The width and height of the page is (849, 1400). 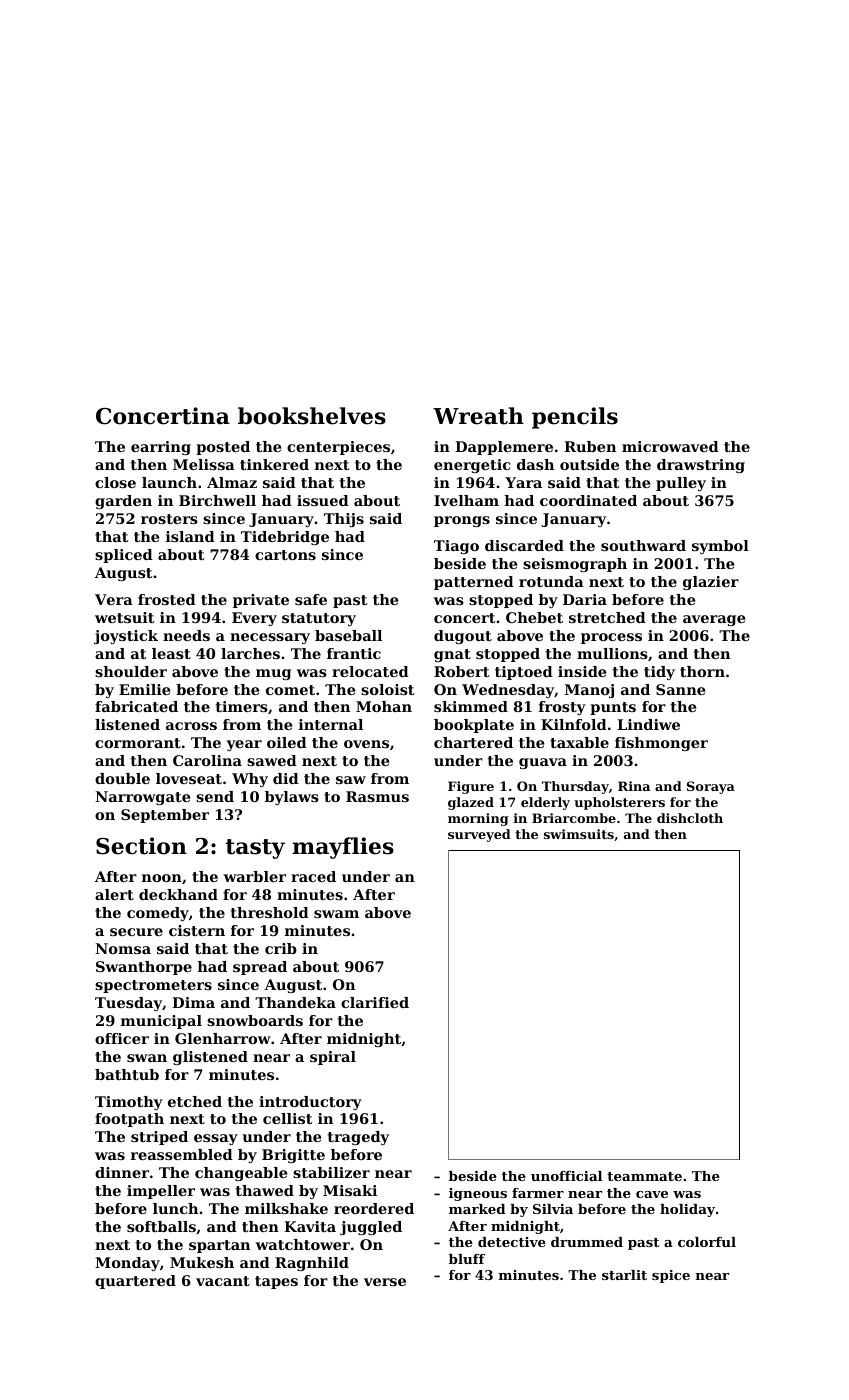 I want to click on teammate, so click(x=644, y=1176).
